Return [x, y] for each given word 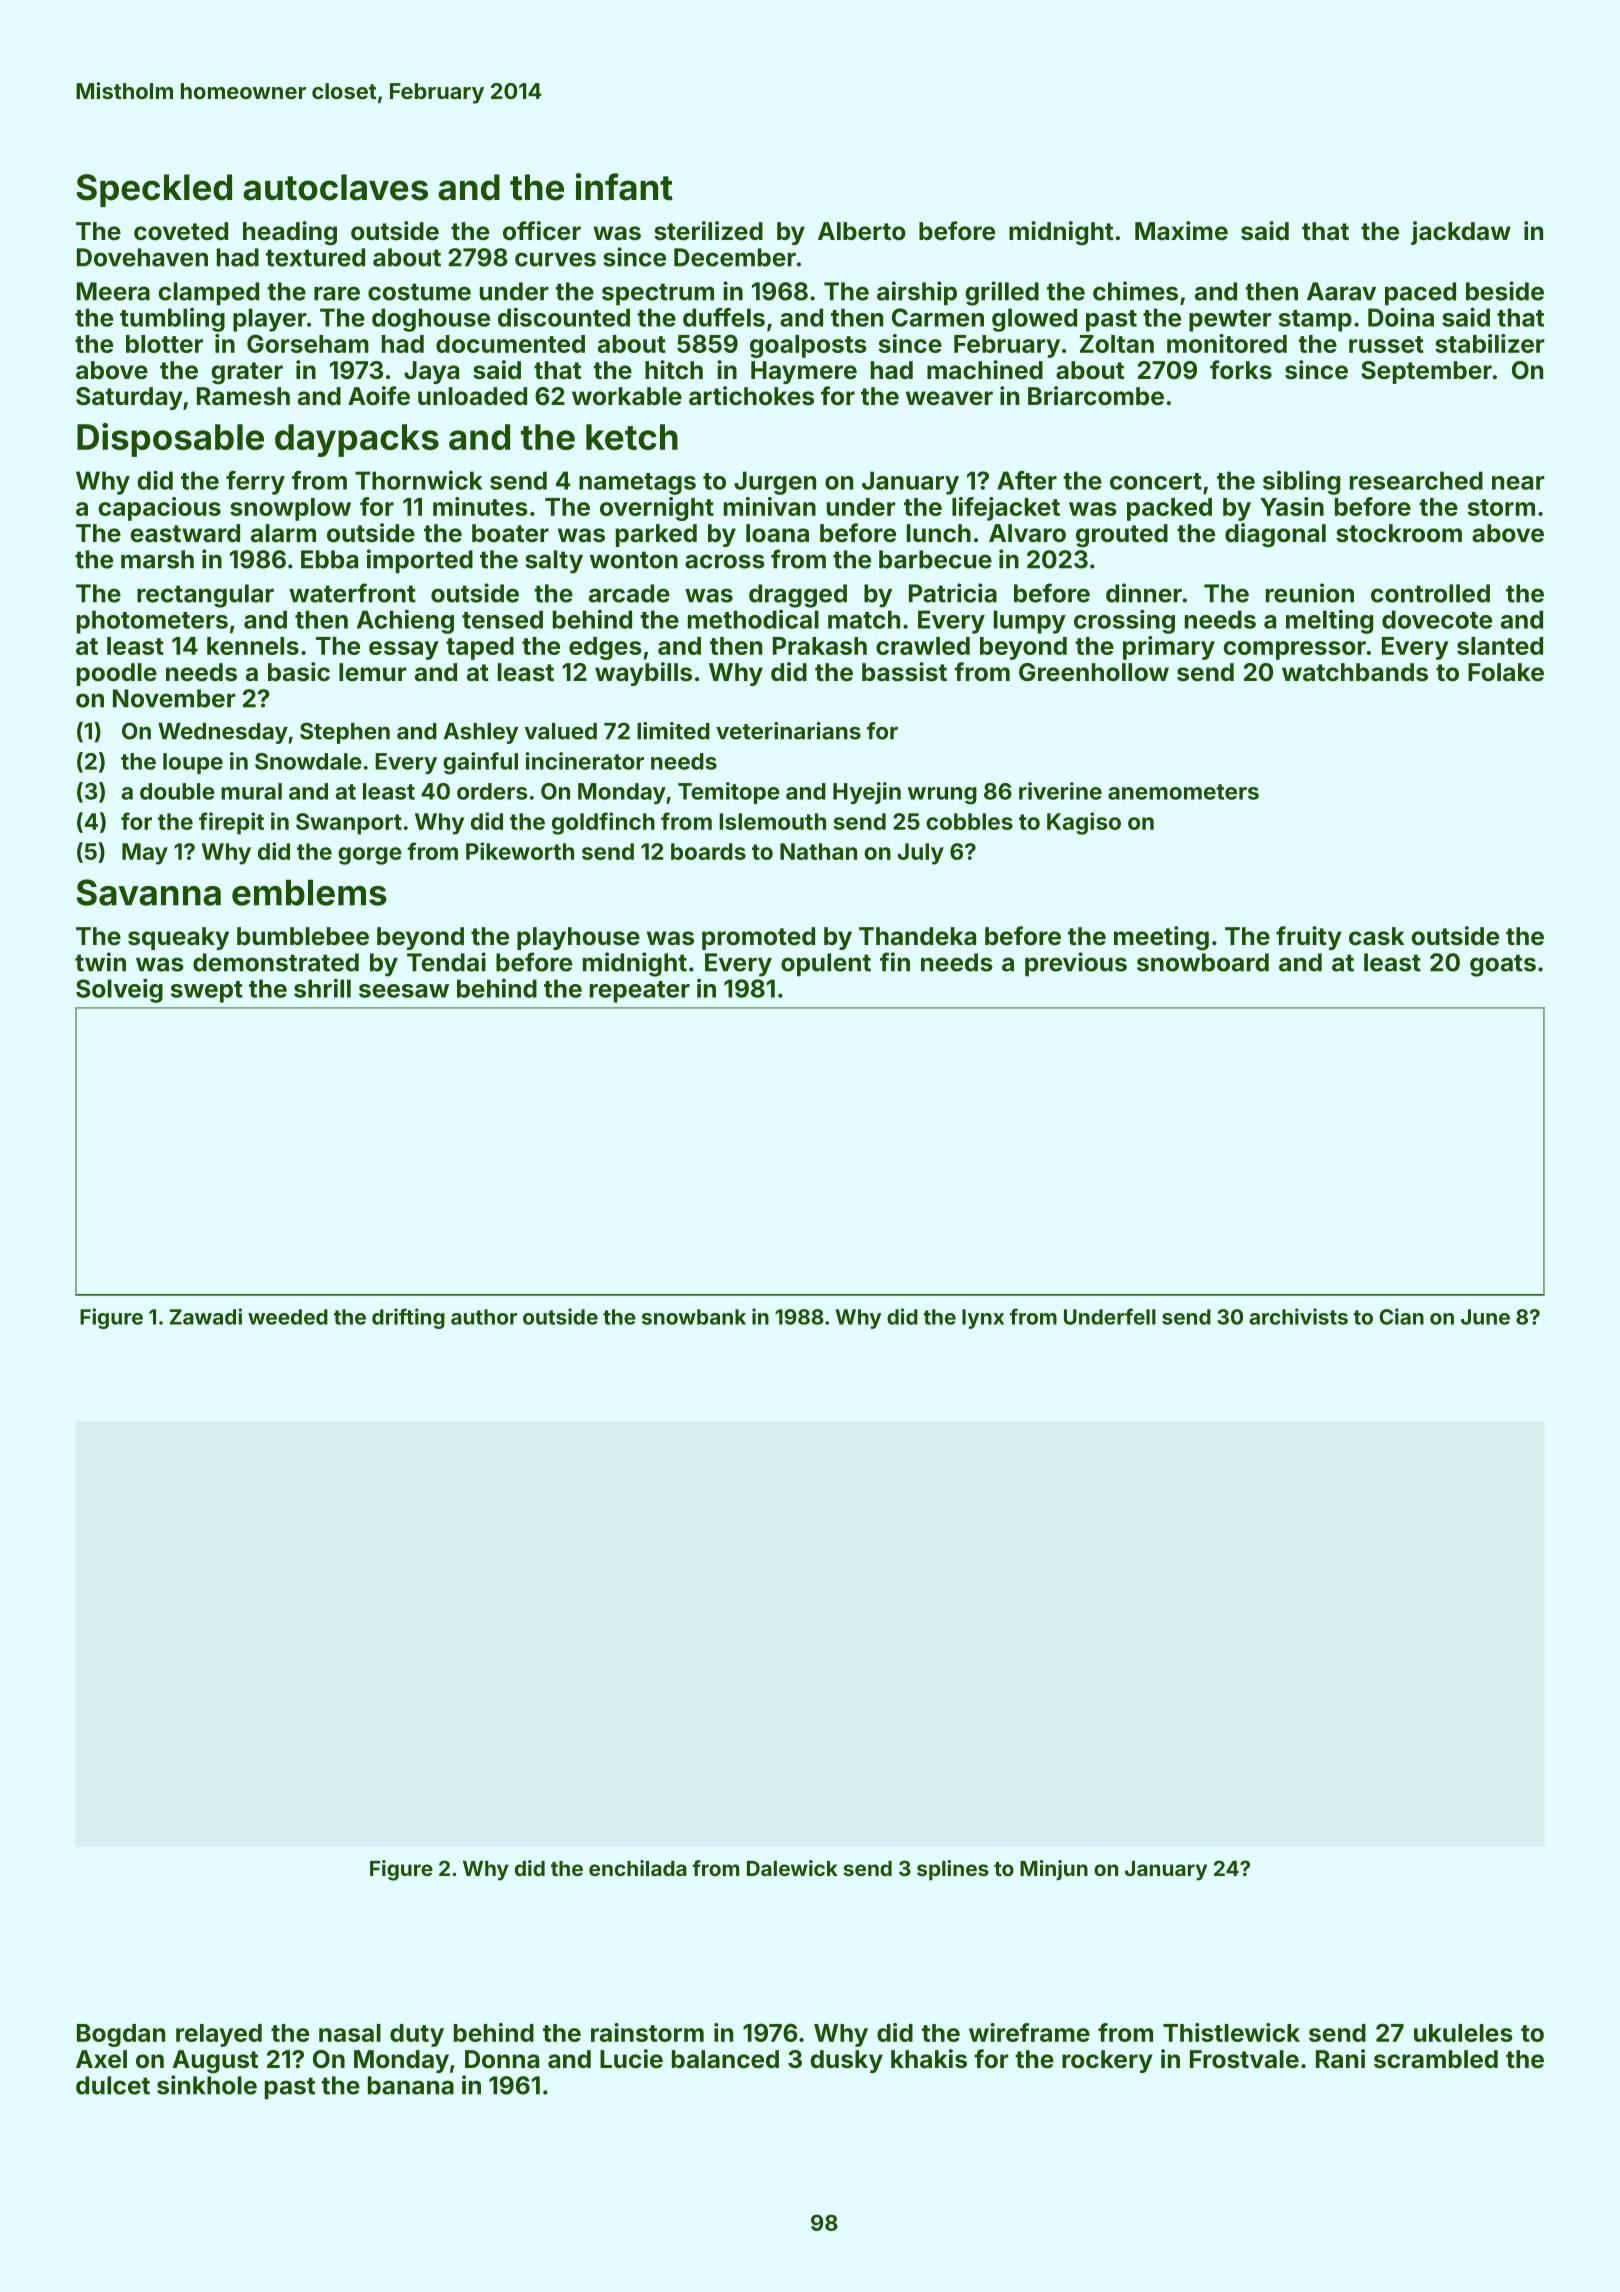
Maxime [1181, 231]
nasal [350, 2033]
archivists [1298, 1316]
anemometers [1183, 792]
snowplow [290, 509]
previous [1076, 964]
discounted [564, 317]
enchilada [638, 1868]
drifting [408, 1318]
